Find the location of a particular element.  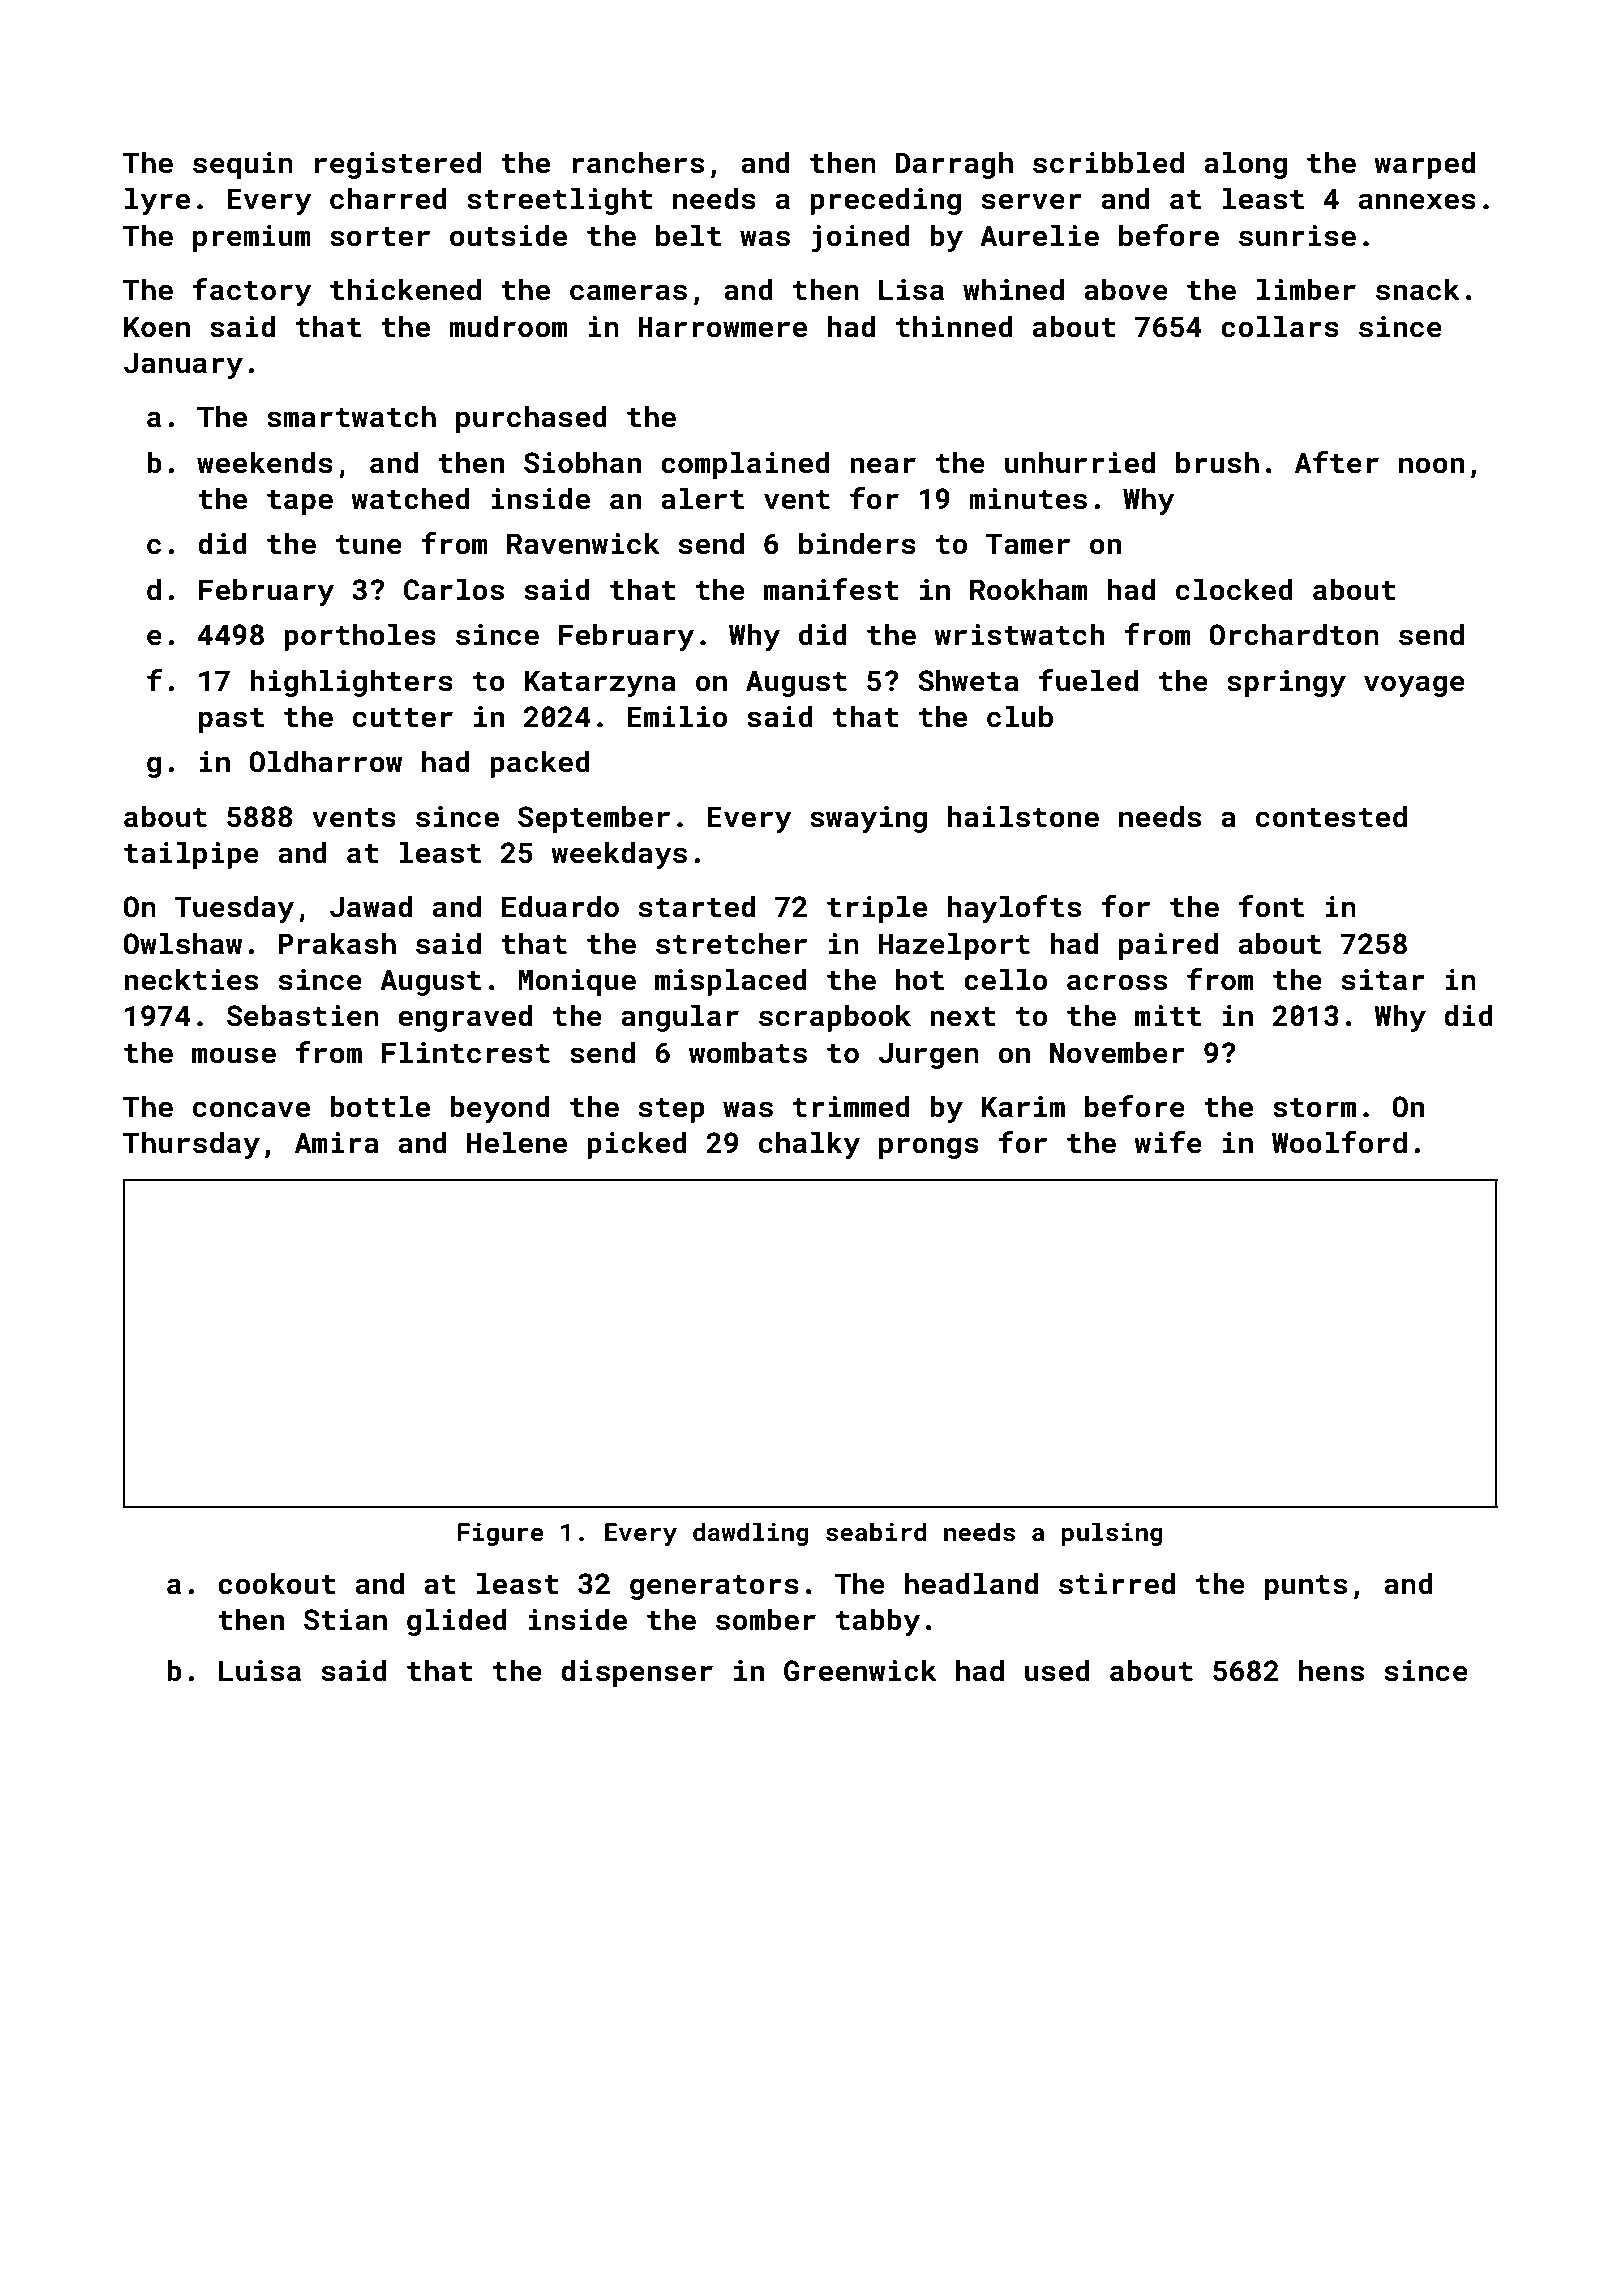

headland is located at coordinates (971, 1583).
